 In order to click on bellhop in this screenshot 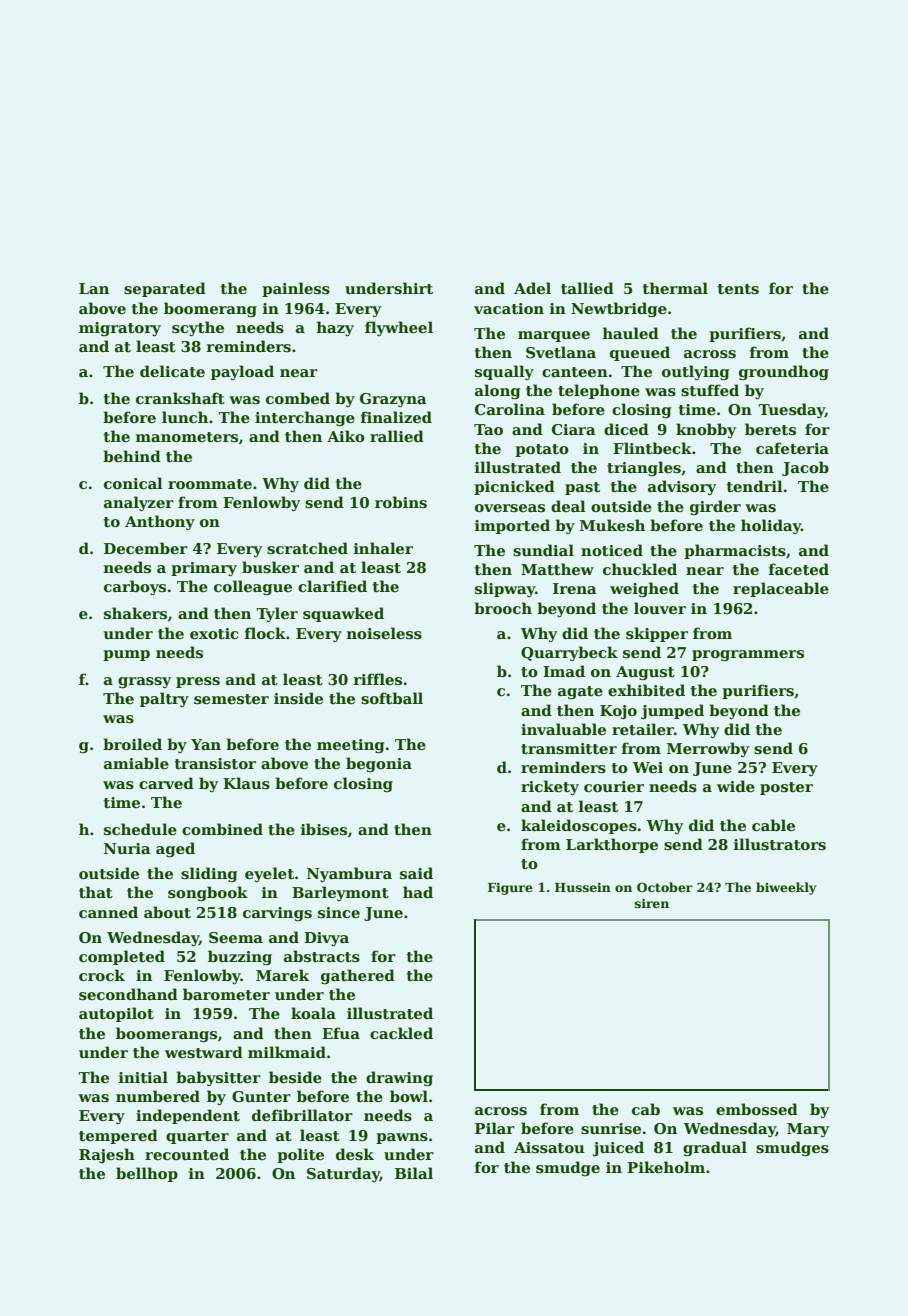, I will do `click(147, 1174)`.
